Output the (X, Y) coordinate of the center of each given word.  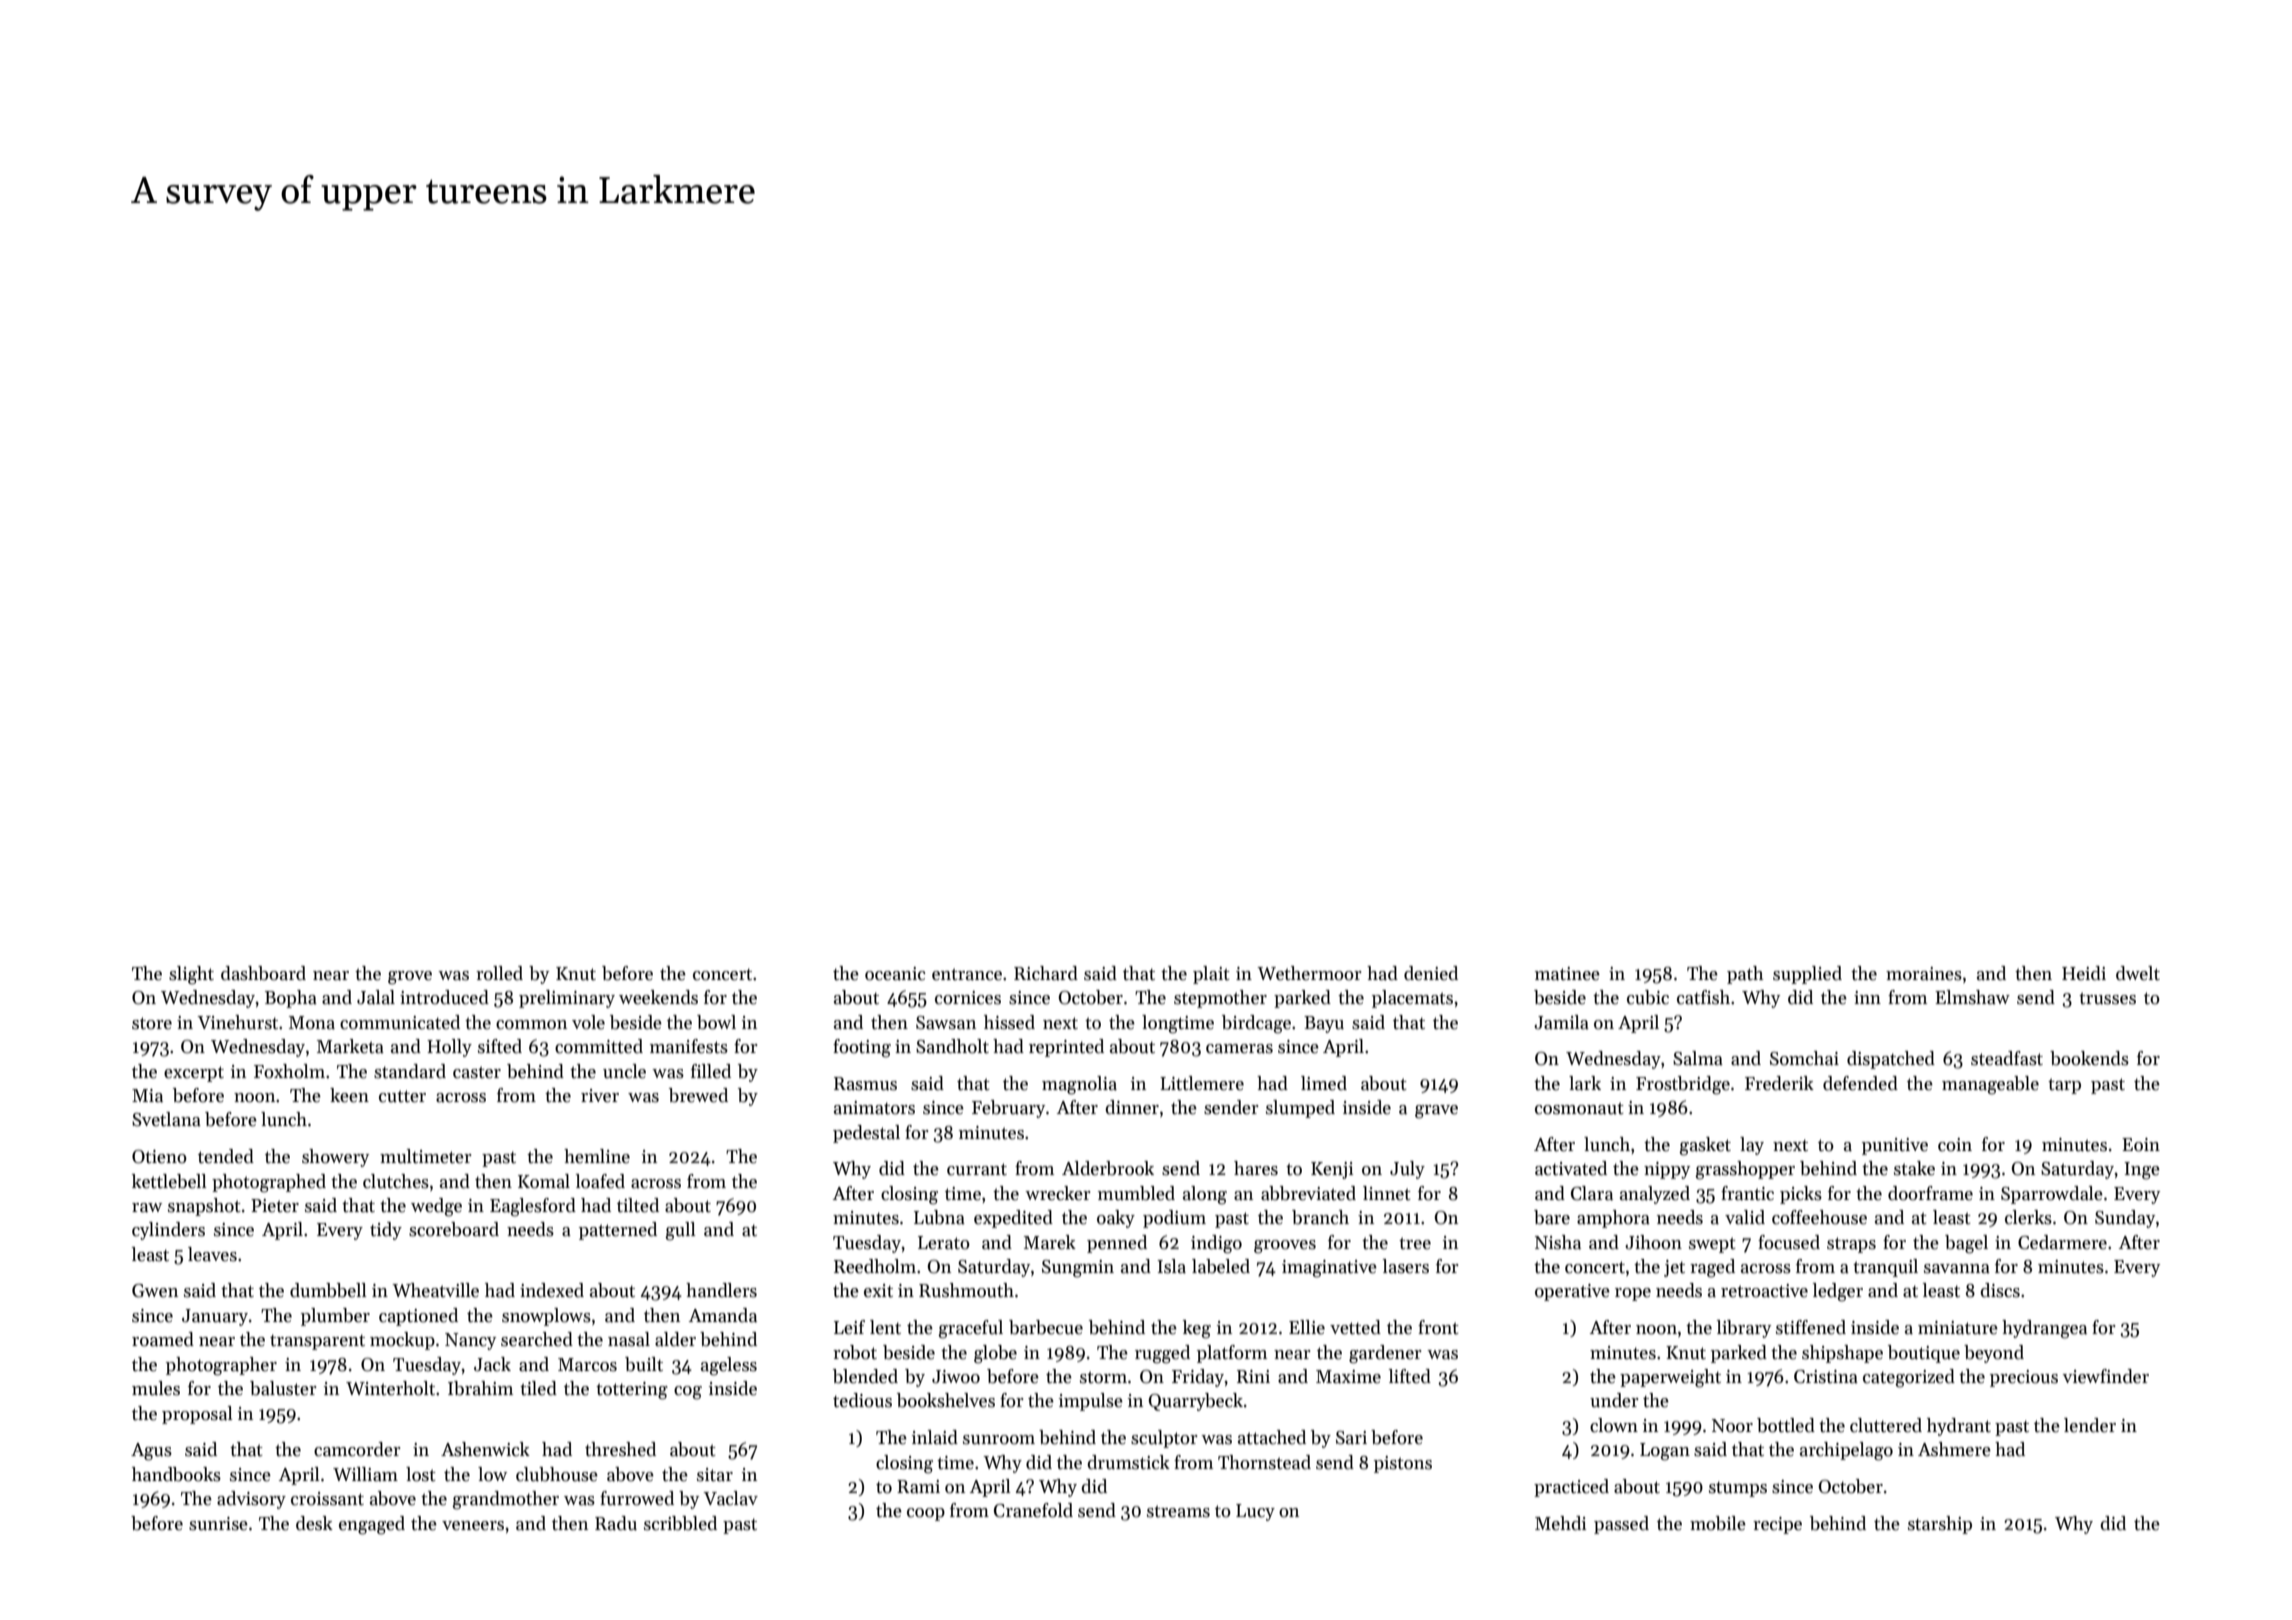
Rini (1253, 1376)
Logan (1665, 1452)
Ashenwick (485, 1449)
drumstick (1128, 1462)
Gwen (155, 1291)
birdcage (1256, 1024)
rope (1633, 1294)
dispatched (1891, 1060)
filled (711, 1071)
